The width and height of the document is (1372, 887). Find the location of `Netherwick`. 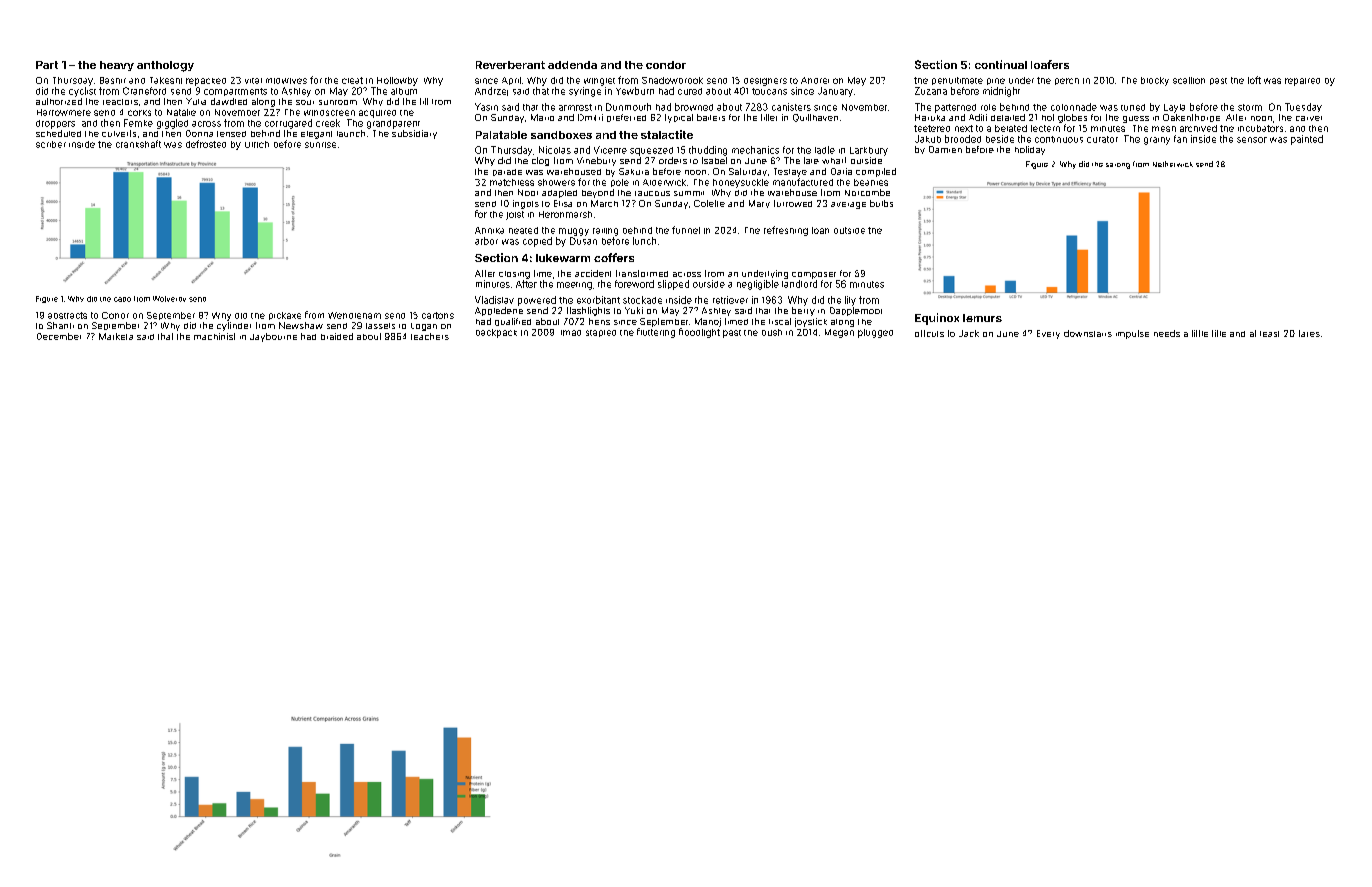

Netherwick is located at coordinates (1173, 164).
